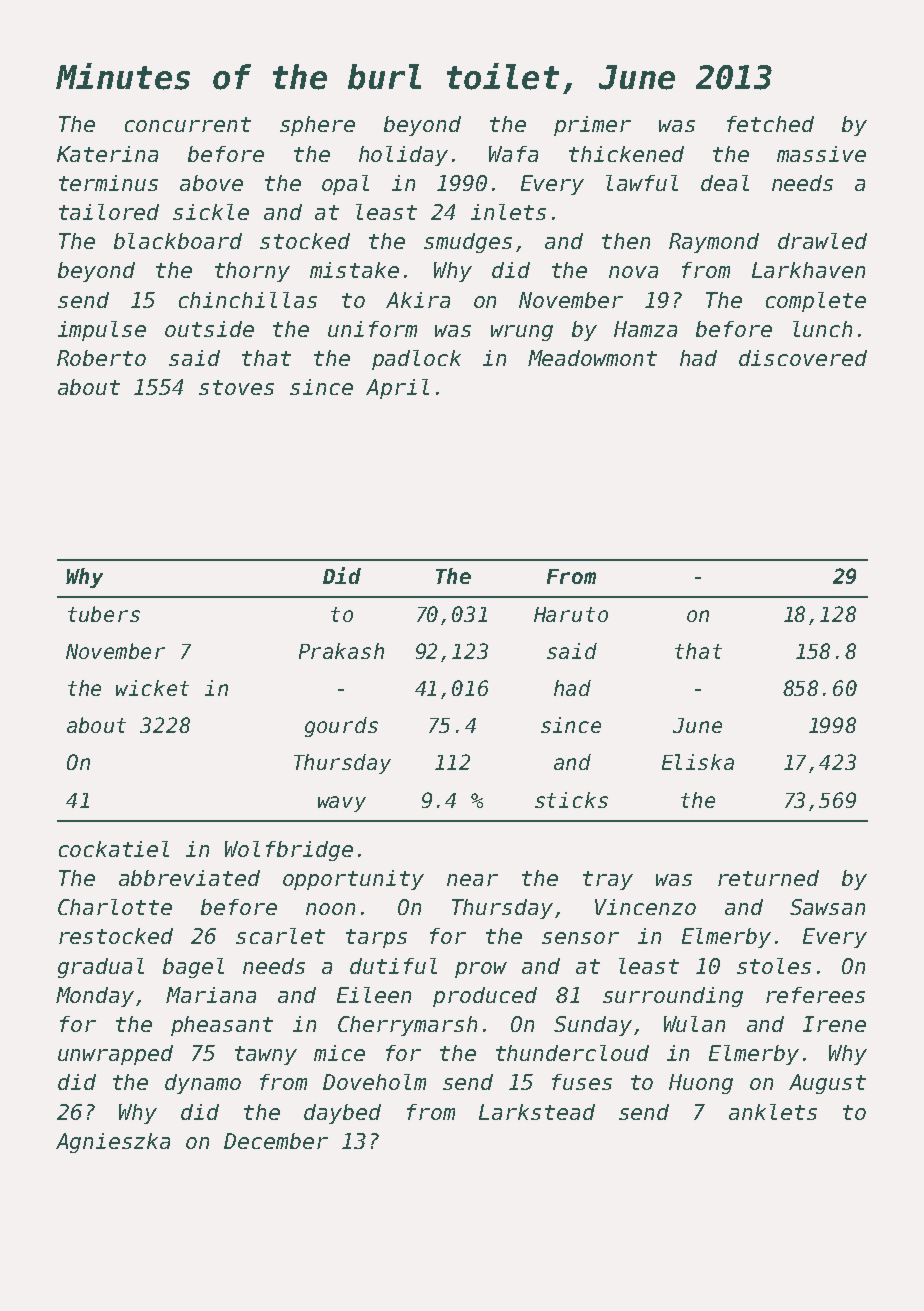 The height and width of the image is (1311, 924). What do you see at coordinates (626, 154) in the image?
I see `thickened` at bounding box center [626, 154].
